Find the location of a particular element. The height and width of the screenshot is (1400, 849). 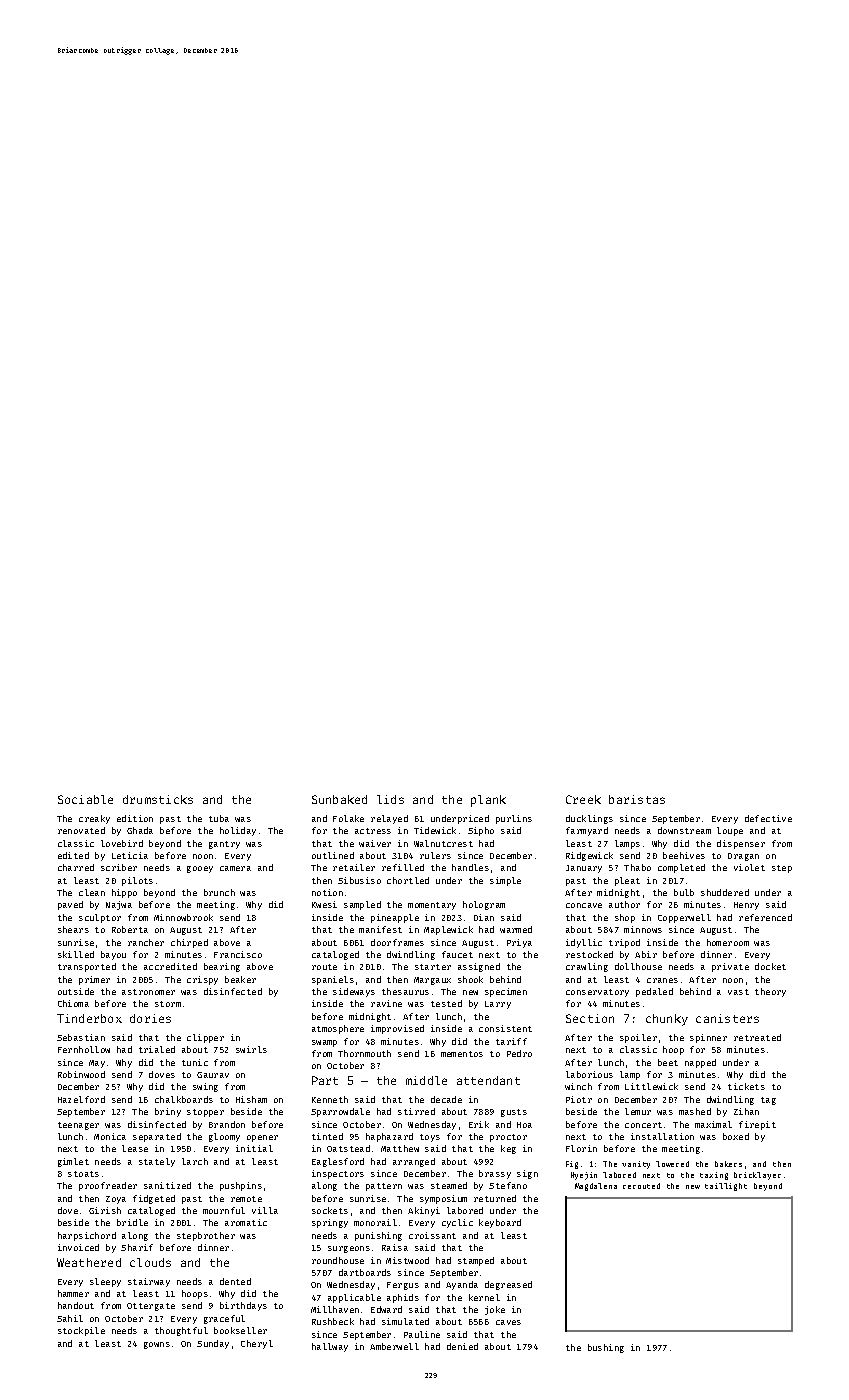

Littlewick is located at coordinates (651, 1086).
